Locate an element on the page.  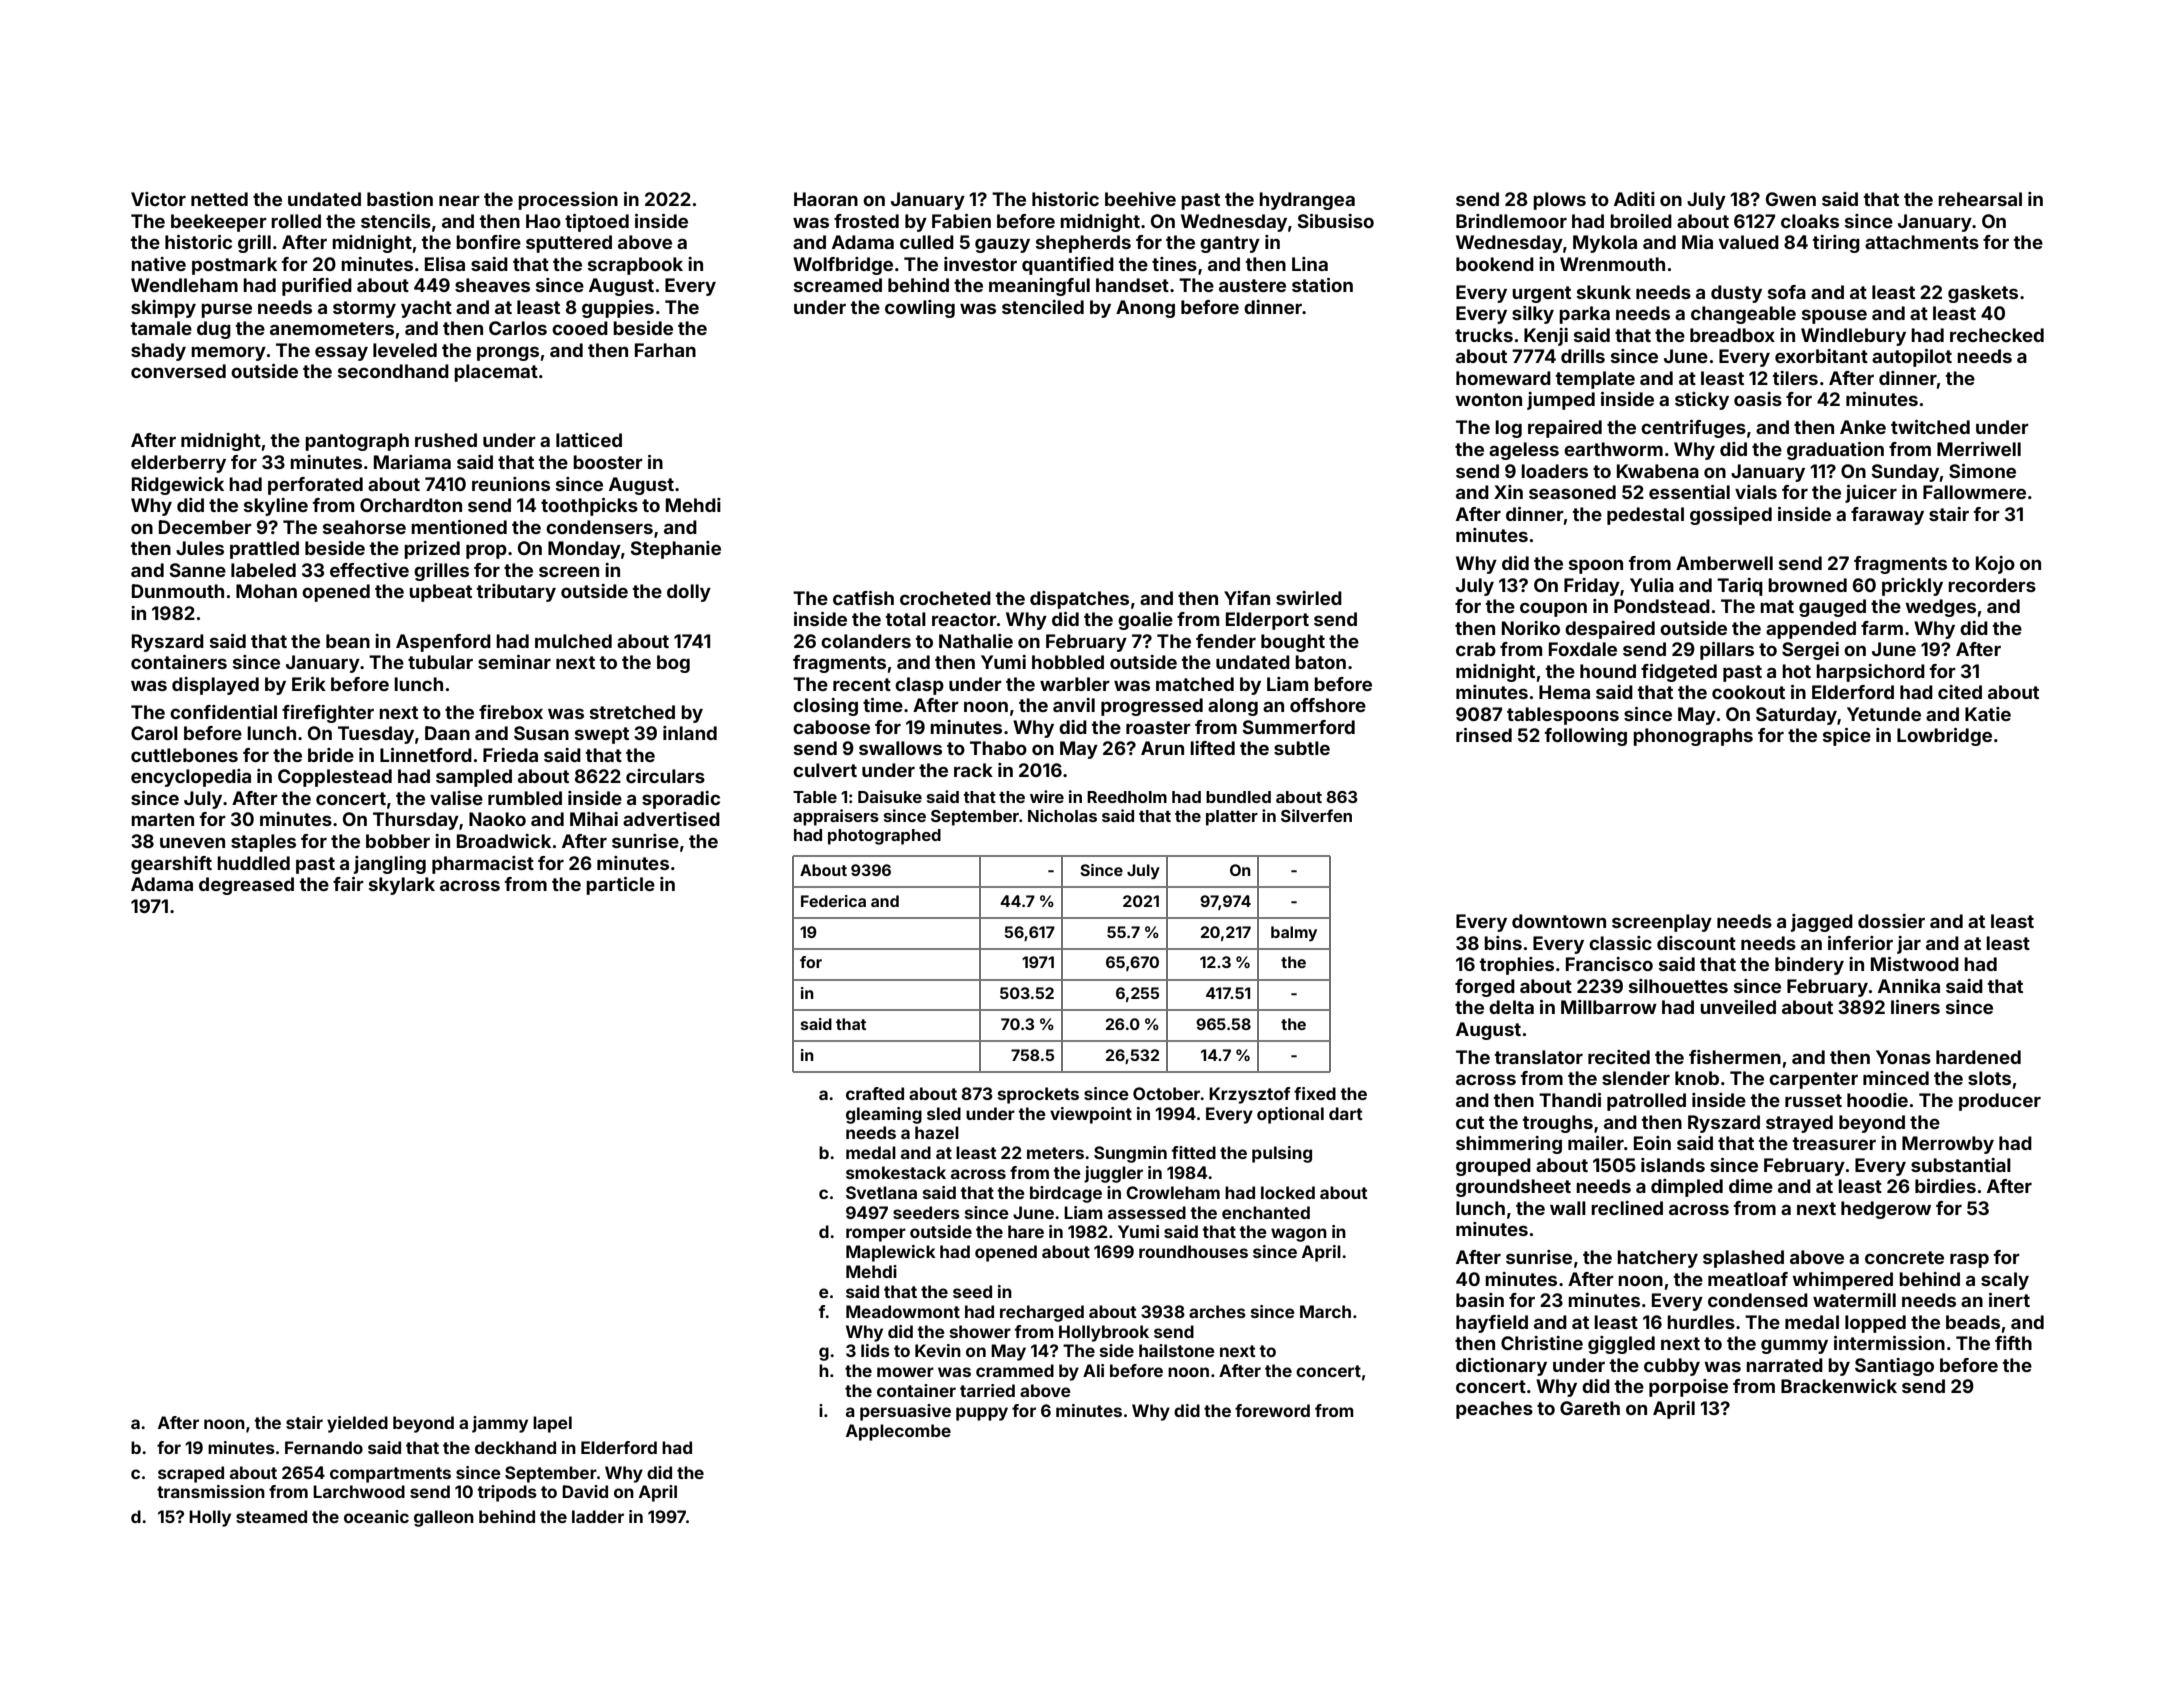
degreased is located at coordinates (246, 886).
